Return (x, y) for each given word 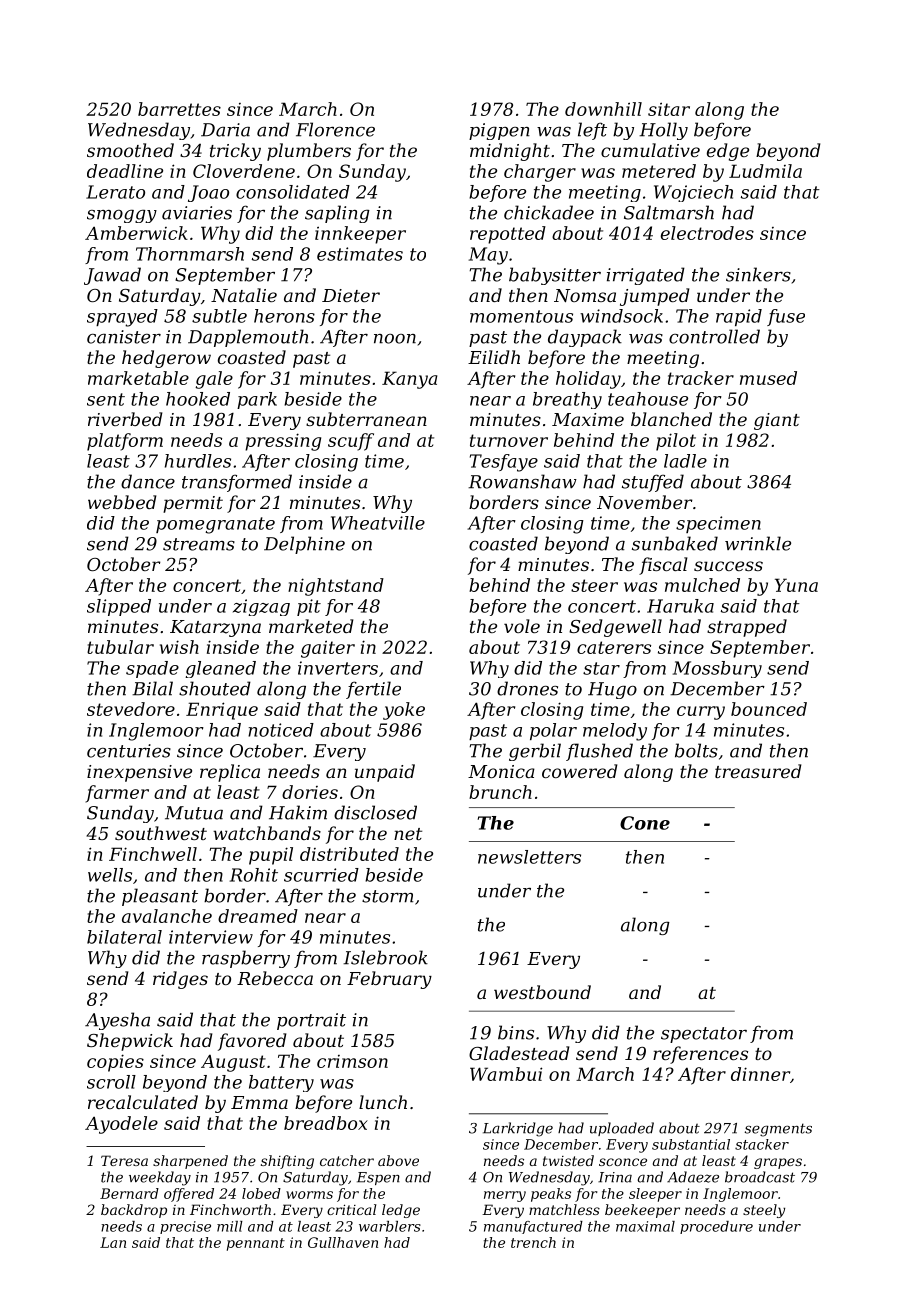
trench (533, 1242)
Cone (645, 823)
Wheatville (378, 523)
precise (185, 1227)
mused (768, 378)
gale (214, 380)
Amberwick (136, 233)
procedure (716, 1227)
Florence (335, 129)
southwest (161, 833)
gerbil (535, 752)
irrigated (646, 276)
